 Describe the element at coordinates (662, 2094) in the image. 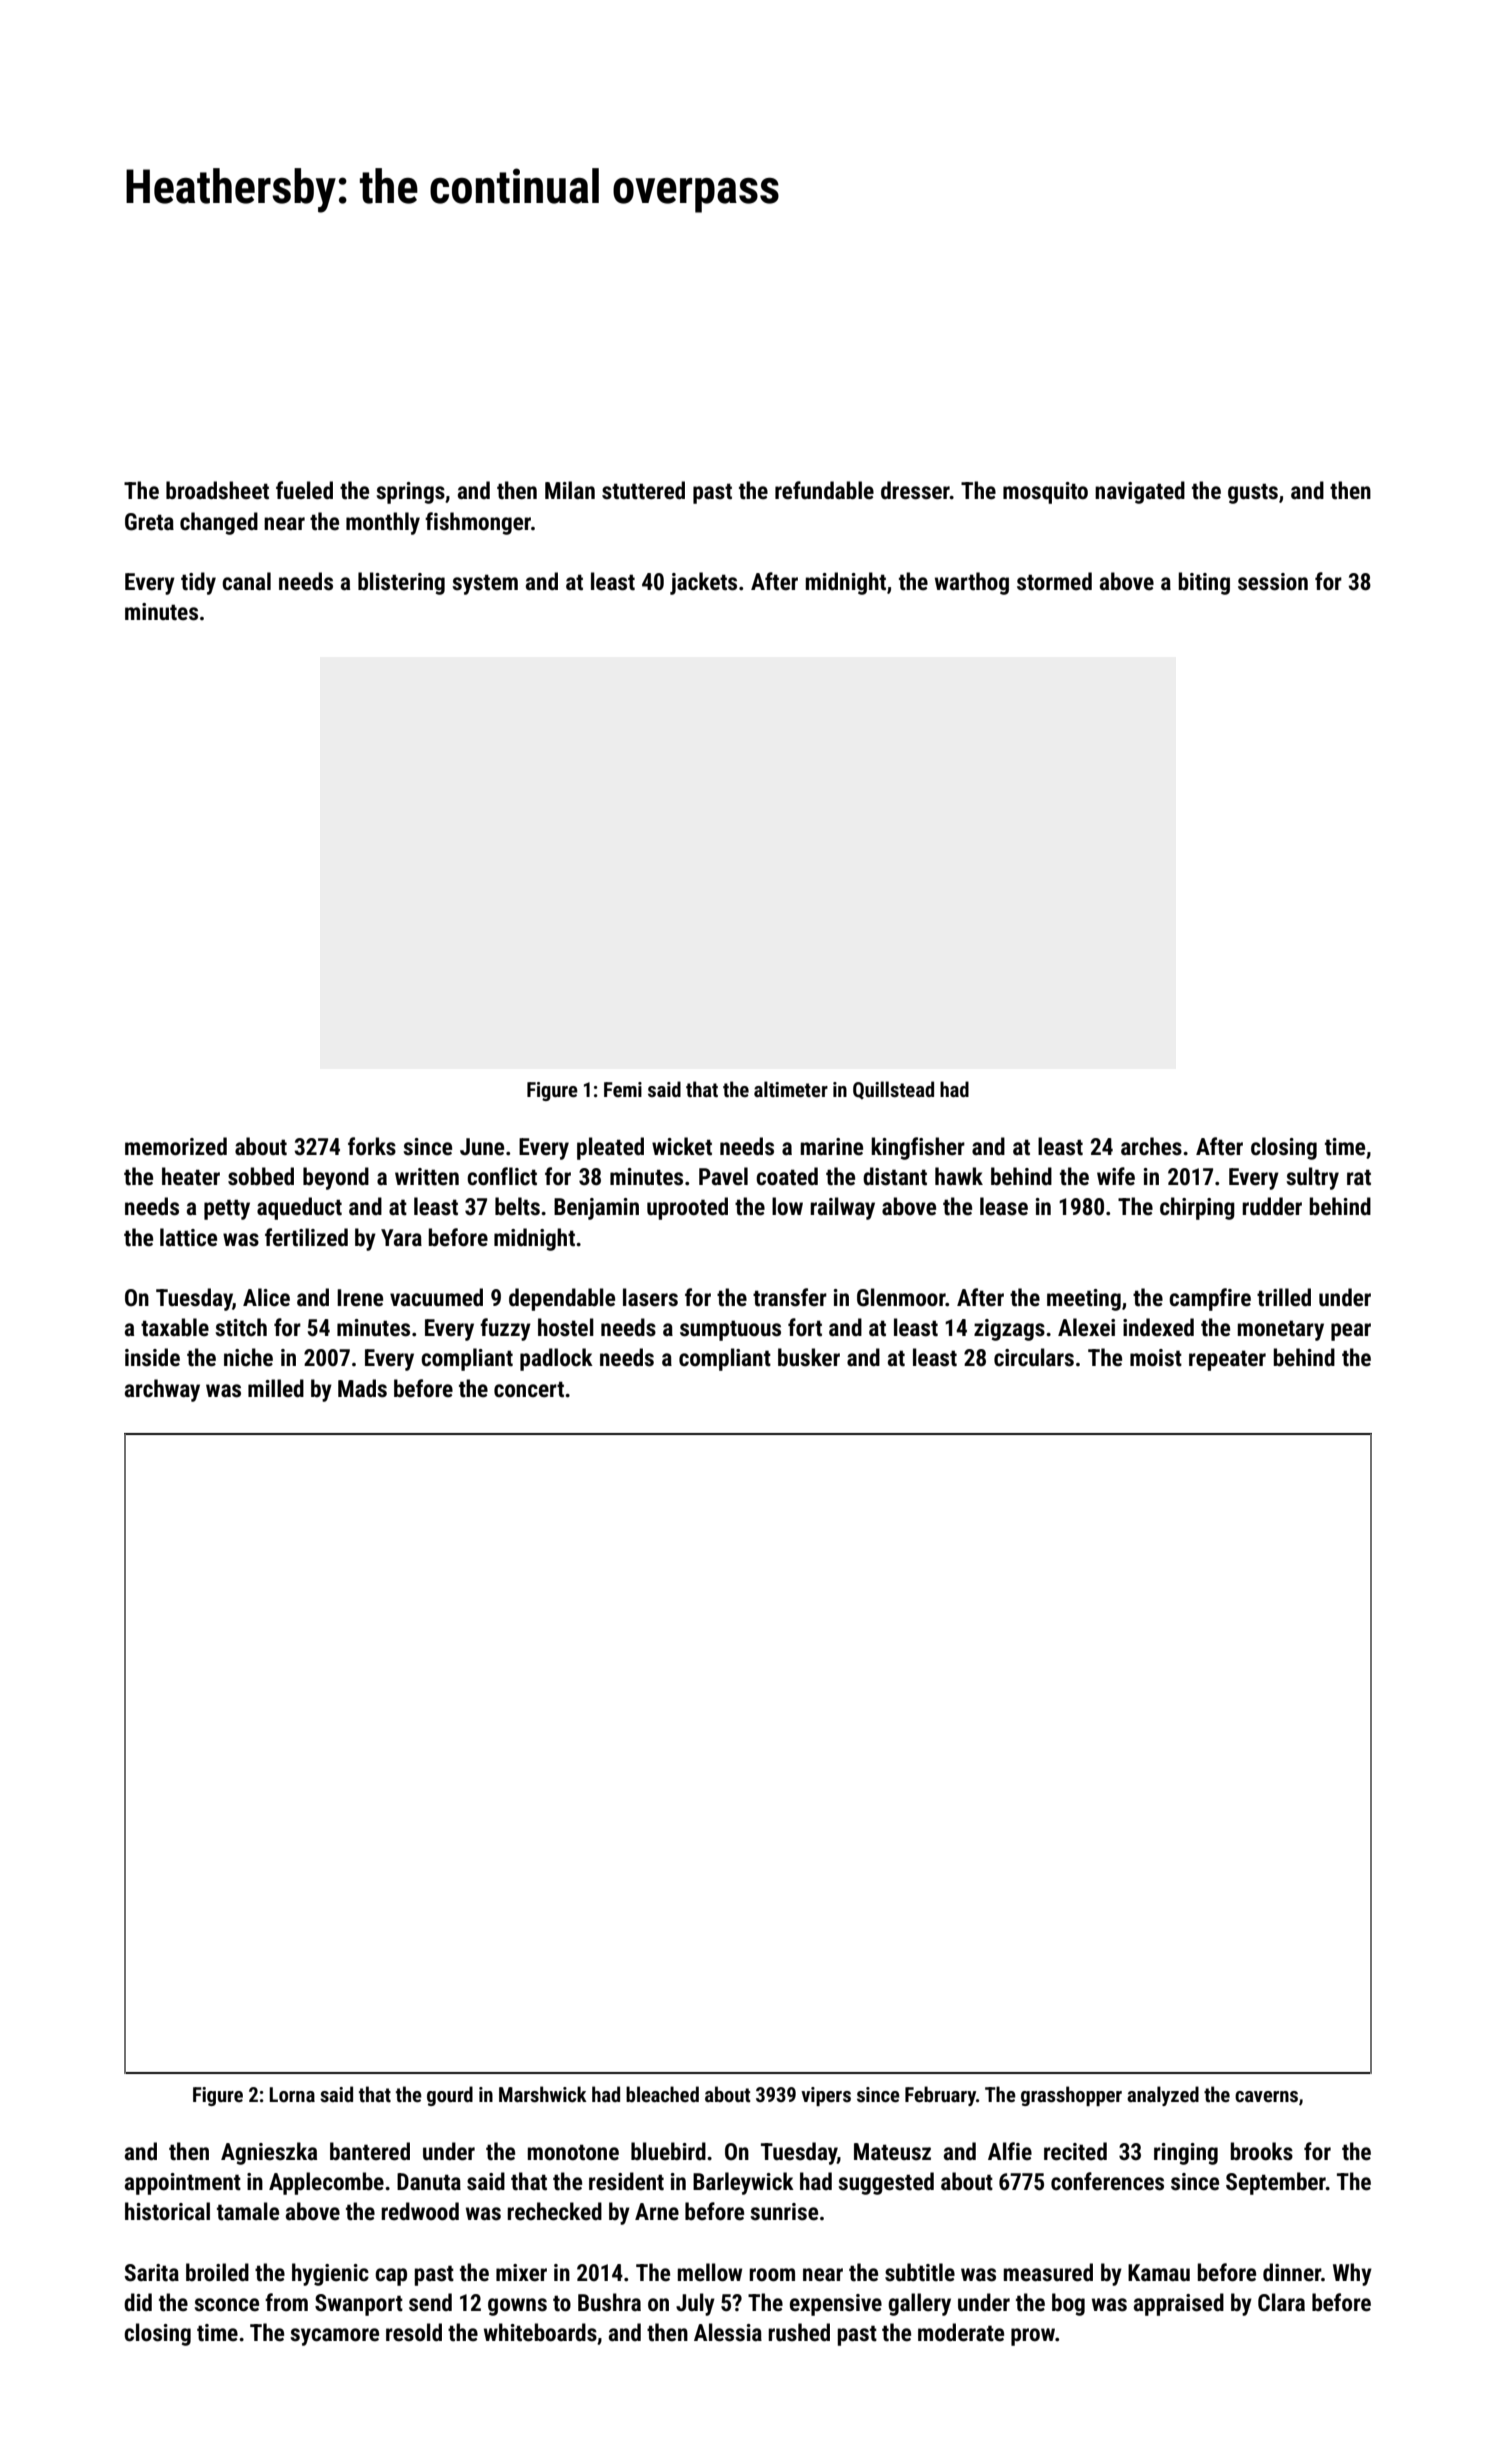

I see `bleached` at that location.
